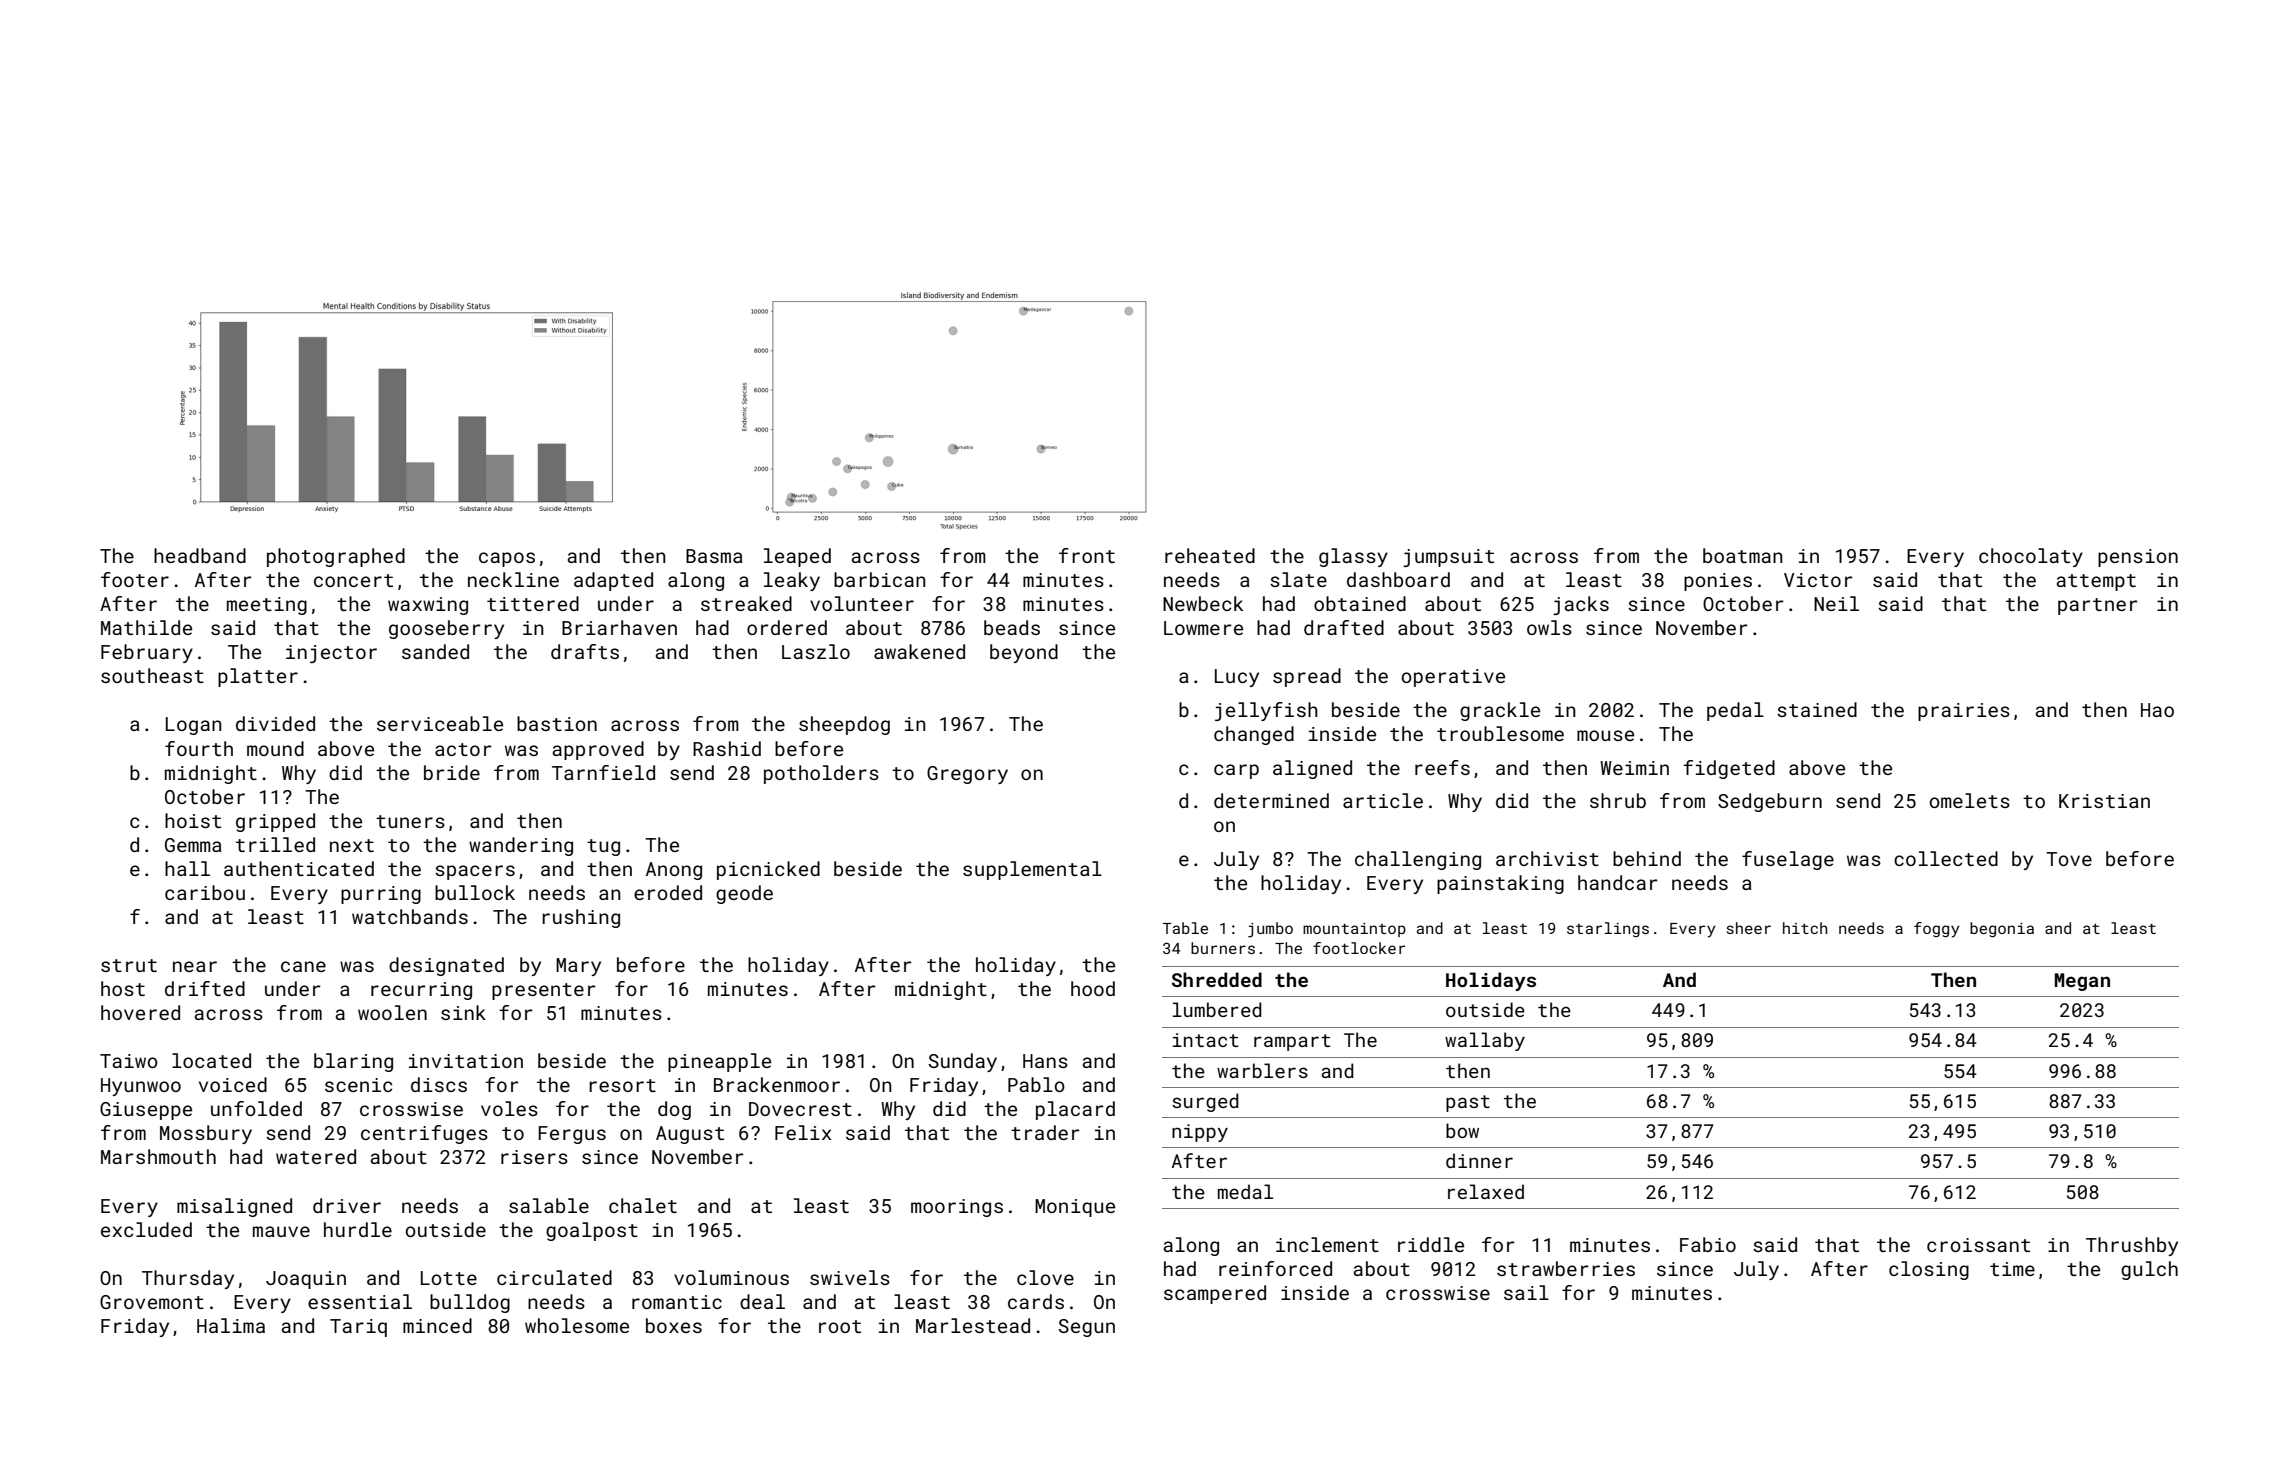  Describe the element at coordinates (1500, 711) in the image. I see `grackle` at that location.
